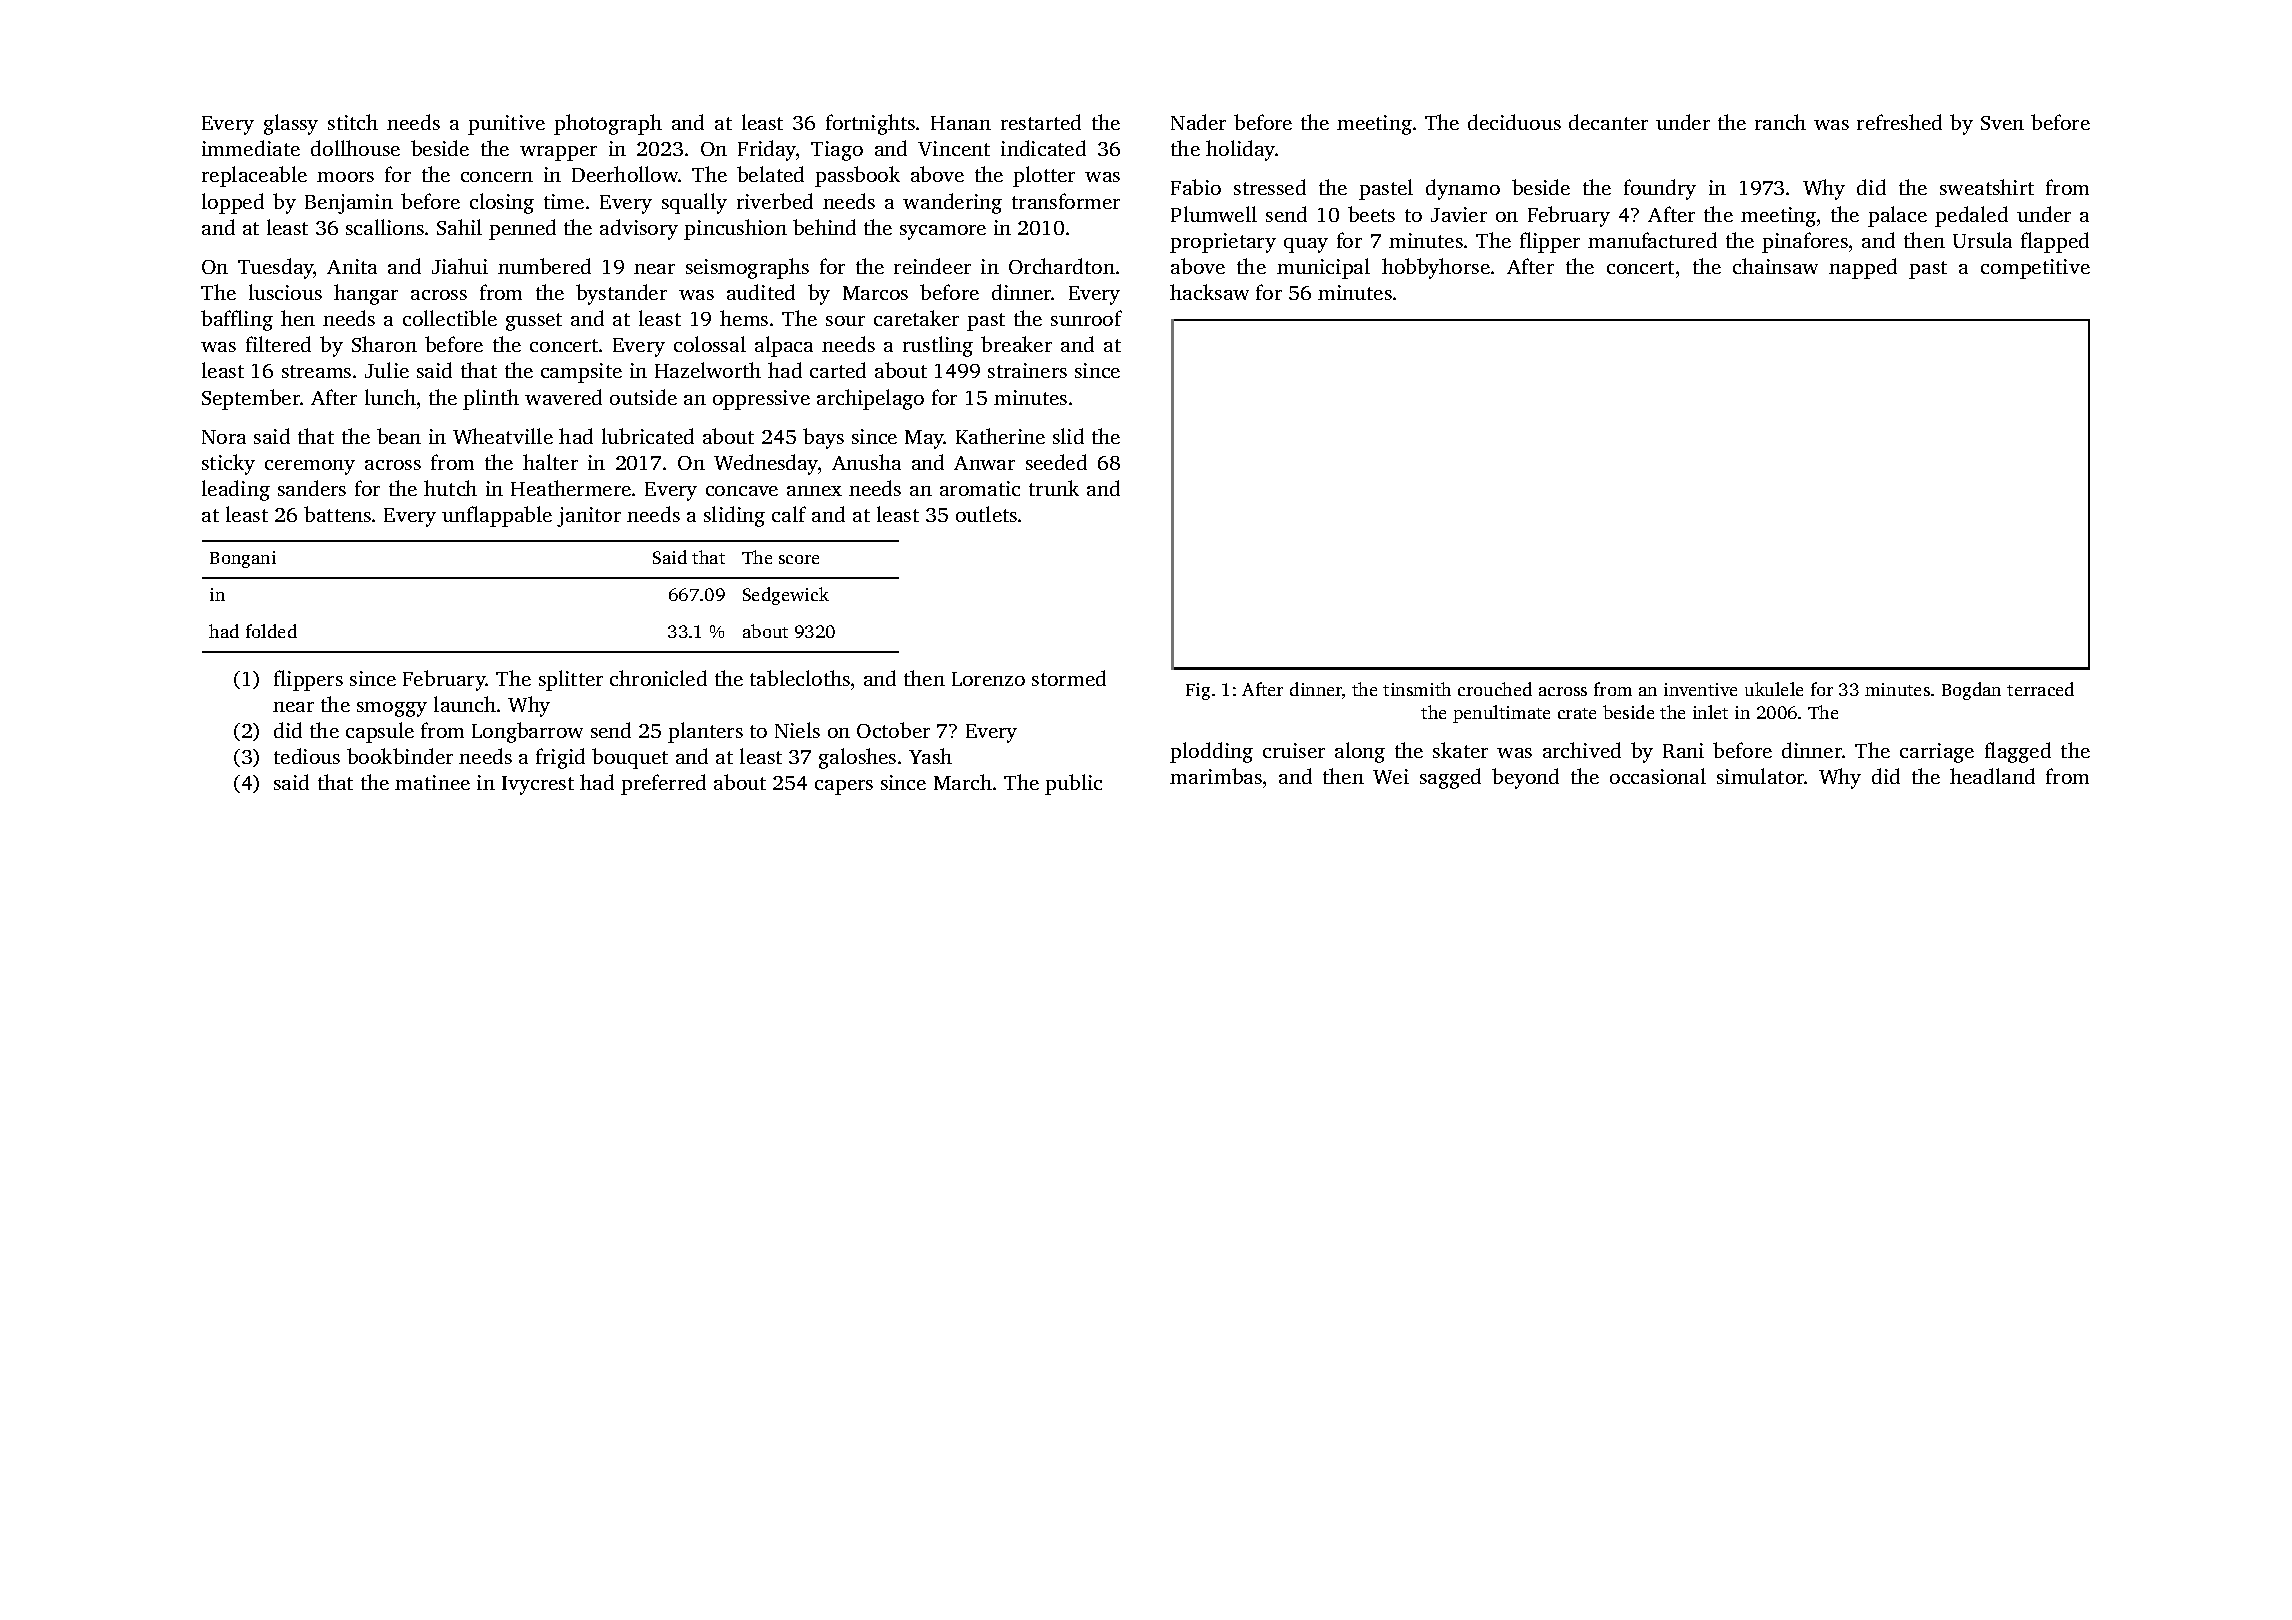 The image size is (2292, 1620). Describe the element at coordinates (2040, 689) in the screenshot. I see `terraced` at that location.
